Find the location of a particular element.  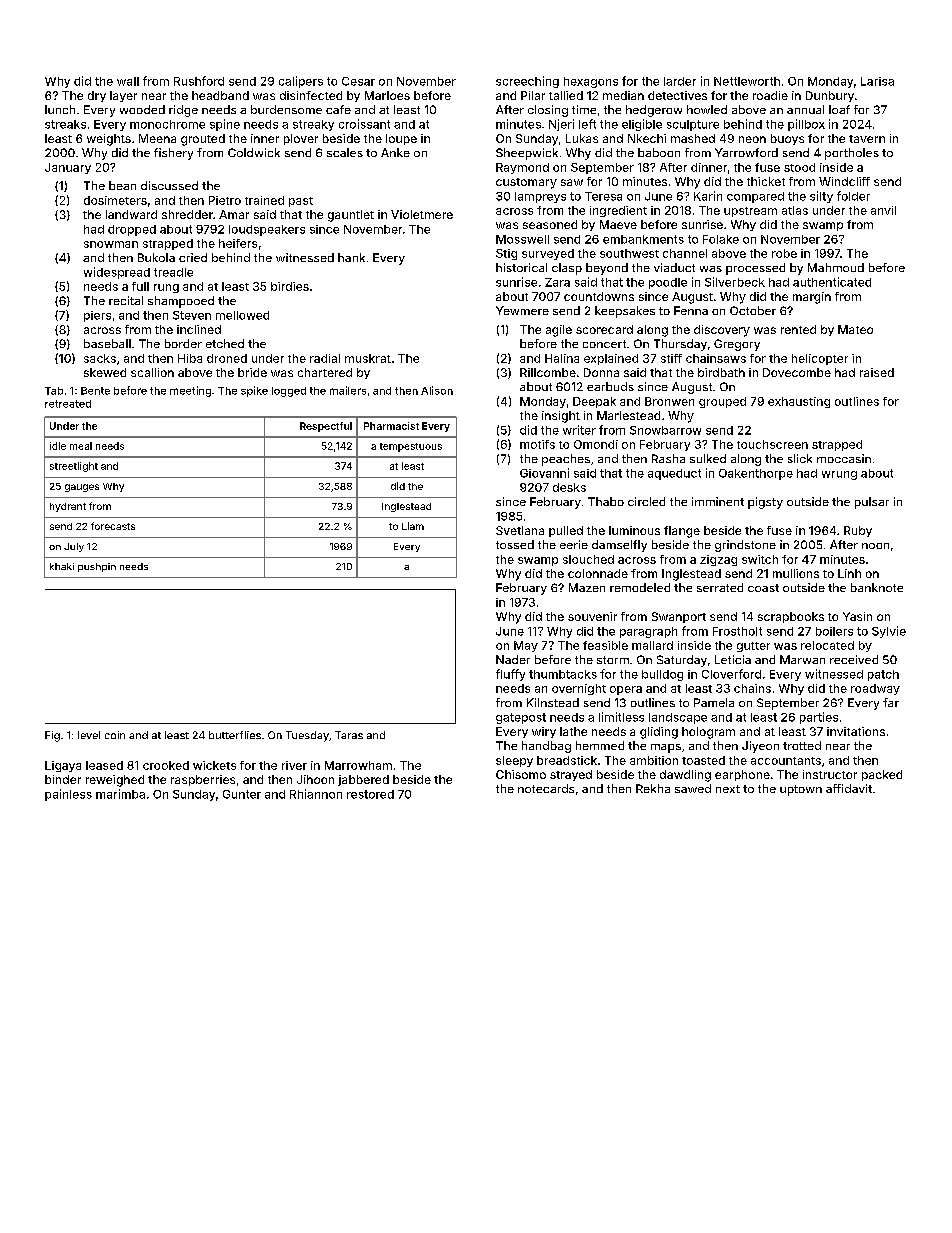

butterflies is located at coordinates (235, 735).
